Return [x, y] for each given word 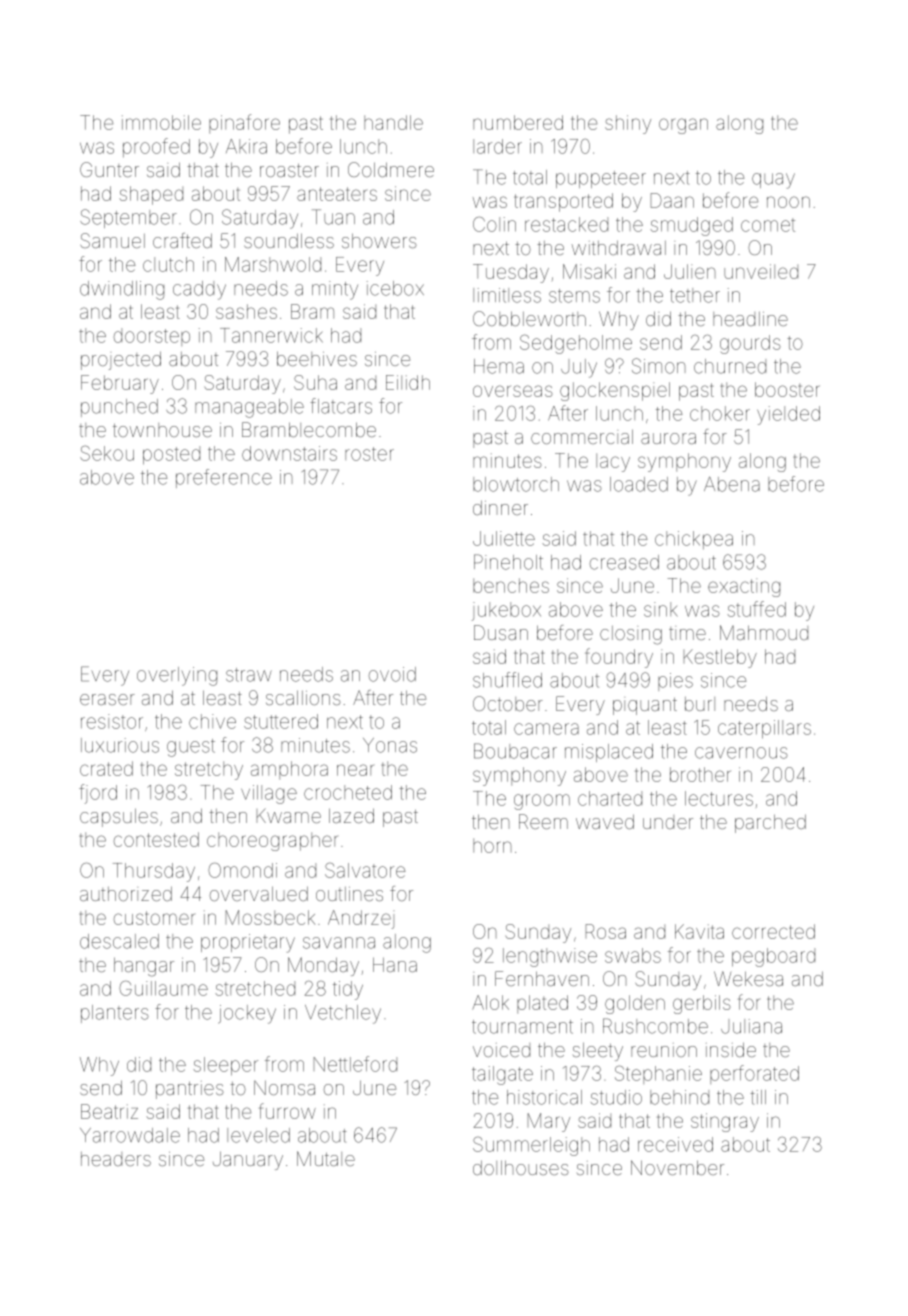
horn [492, 845]
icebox [395, 288]
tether [695, 295]
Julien [690, 271]
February [120, 384]
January [248, 1160]
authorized [126, 894]
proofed [156, 147]
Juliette [504, 538]
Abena [732, 484]
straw [249, 675]
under [668, 822]
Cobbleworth [529, 318]
